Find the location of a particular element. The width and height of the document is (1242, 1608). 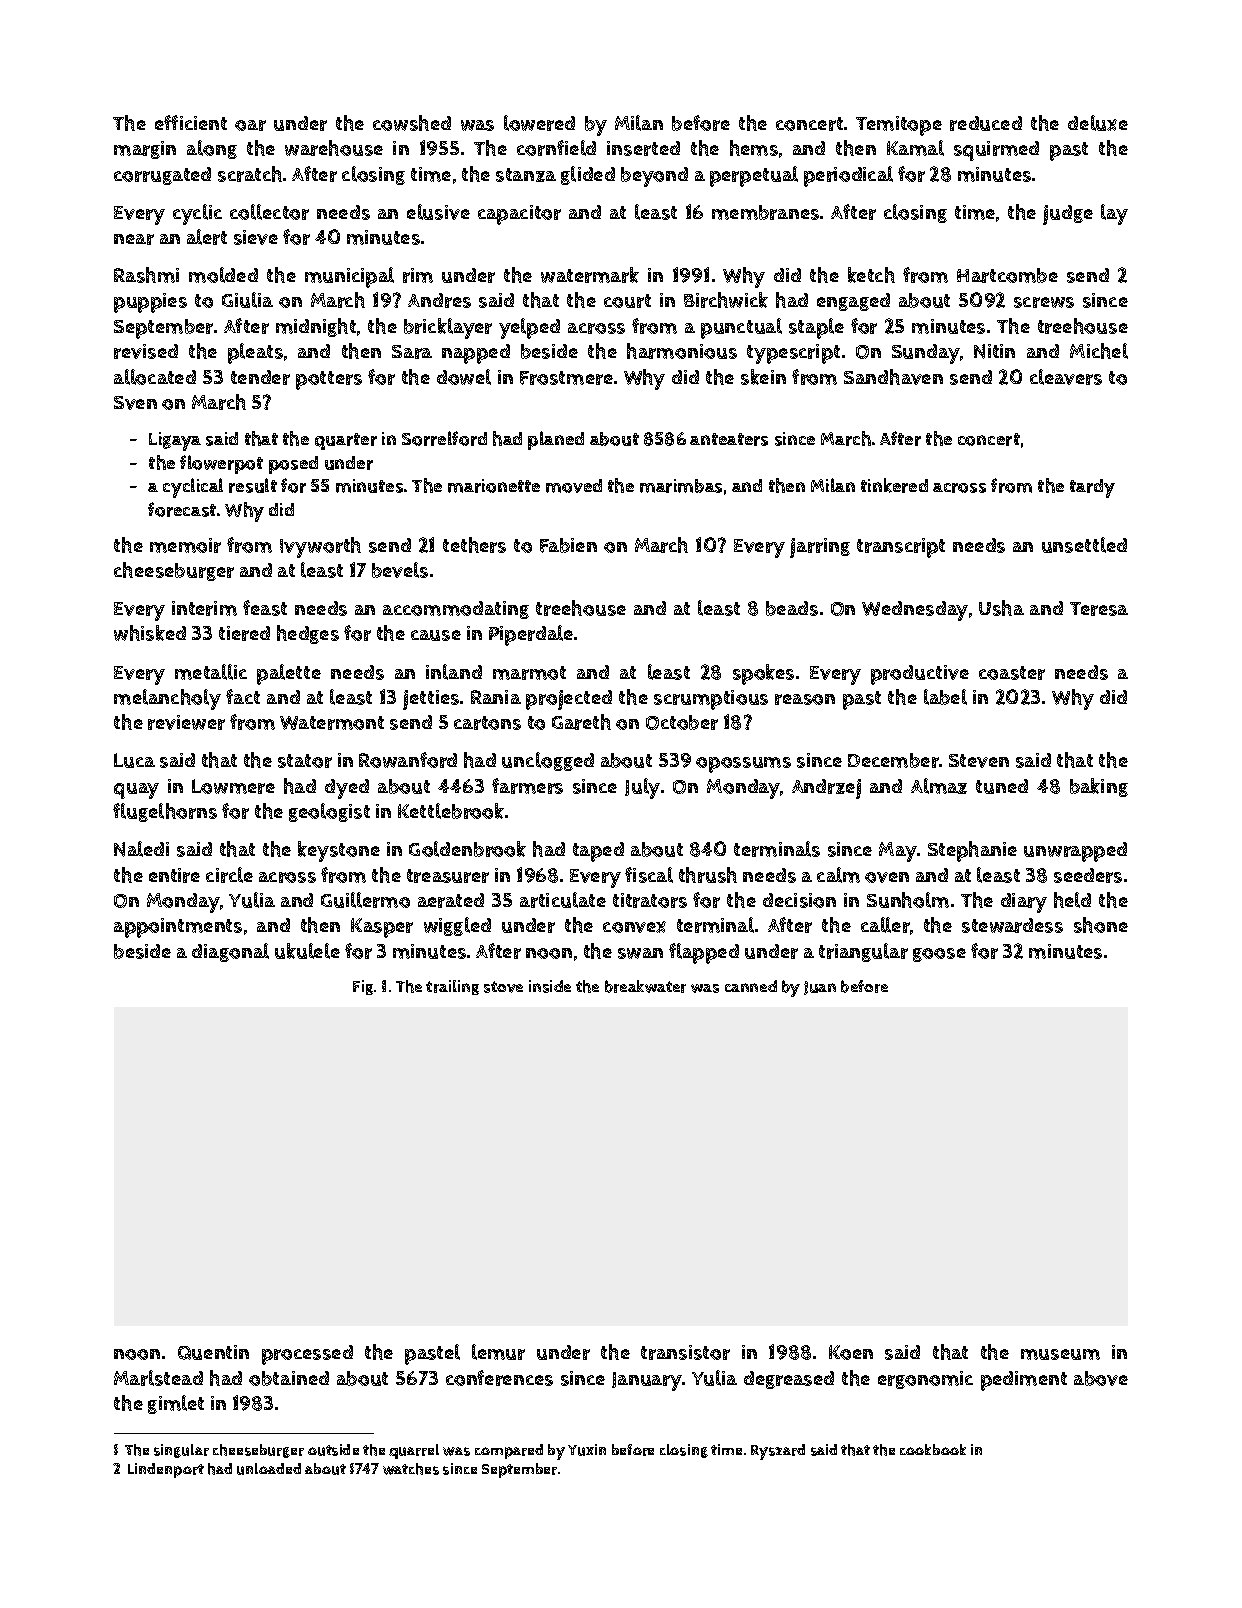

baking is located at coordinates (1099, 787).
